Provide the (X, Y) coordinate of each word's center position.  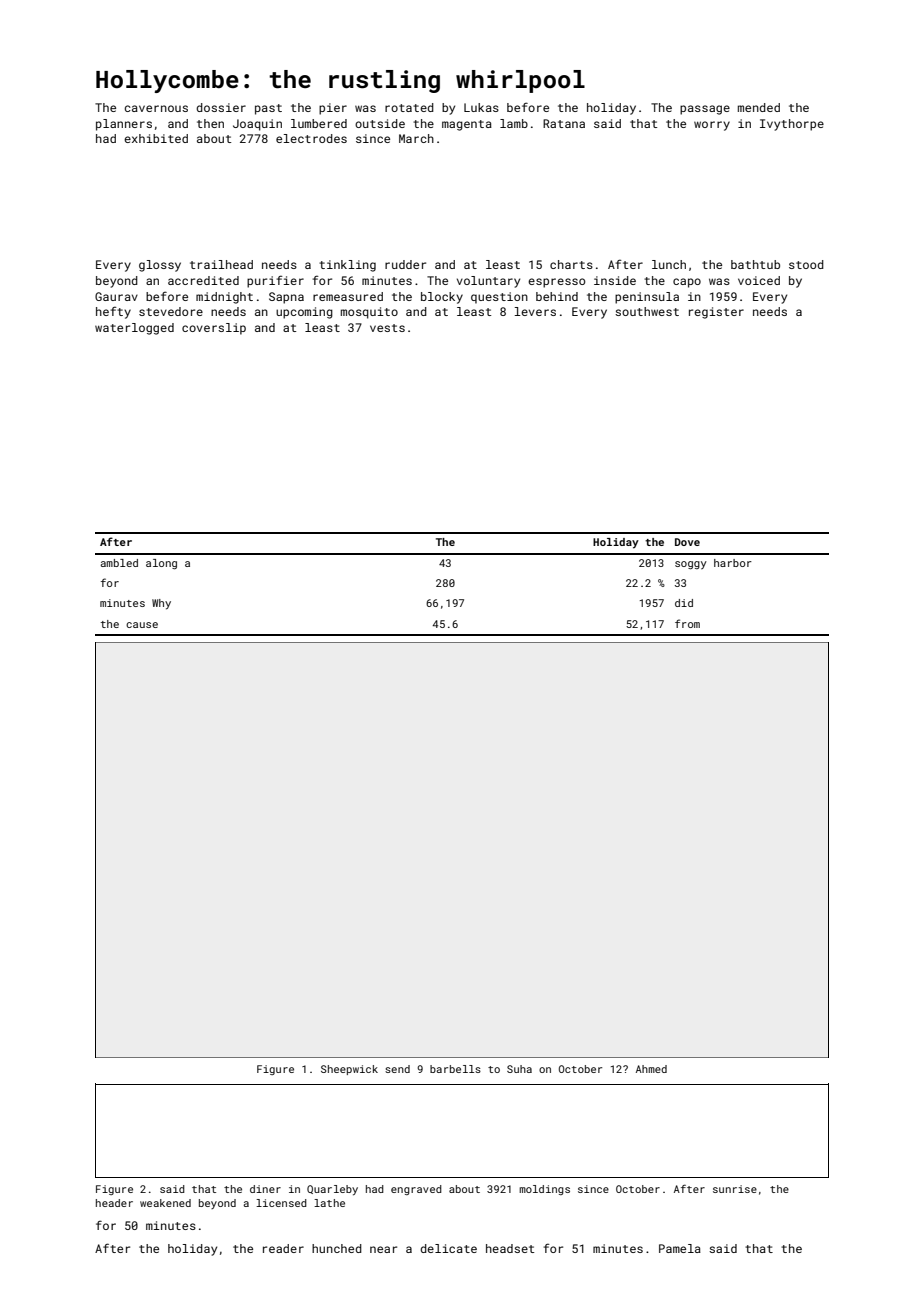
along (161, 564)
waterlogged (134, 329)
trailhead (221, 264)
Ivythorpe (792, 125)
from (687, 623)
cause (142, 625)
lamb (514, 123)
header (114, 1203)
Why (161, 604)
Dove (687, 542)
